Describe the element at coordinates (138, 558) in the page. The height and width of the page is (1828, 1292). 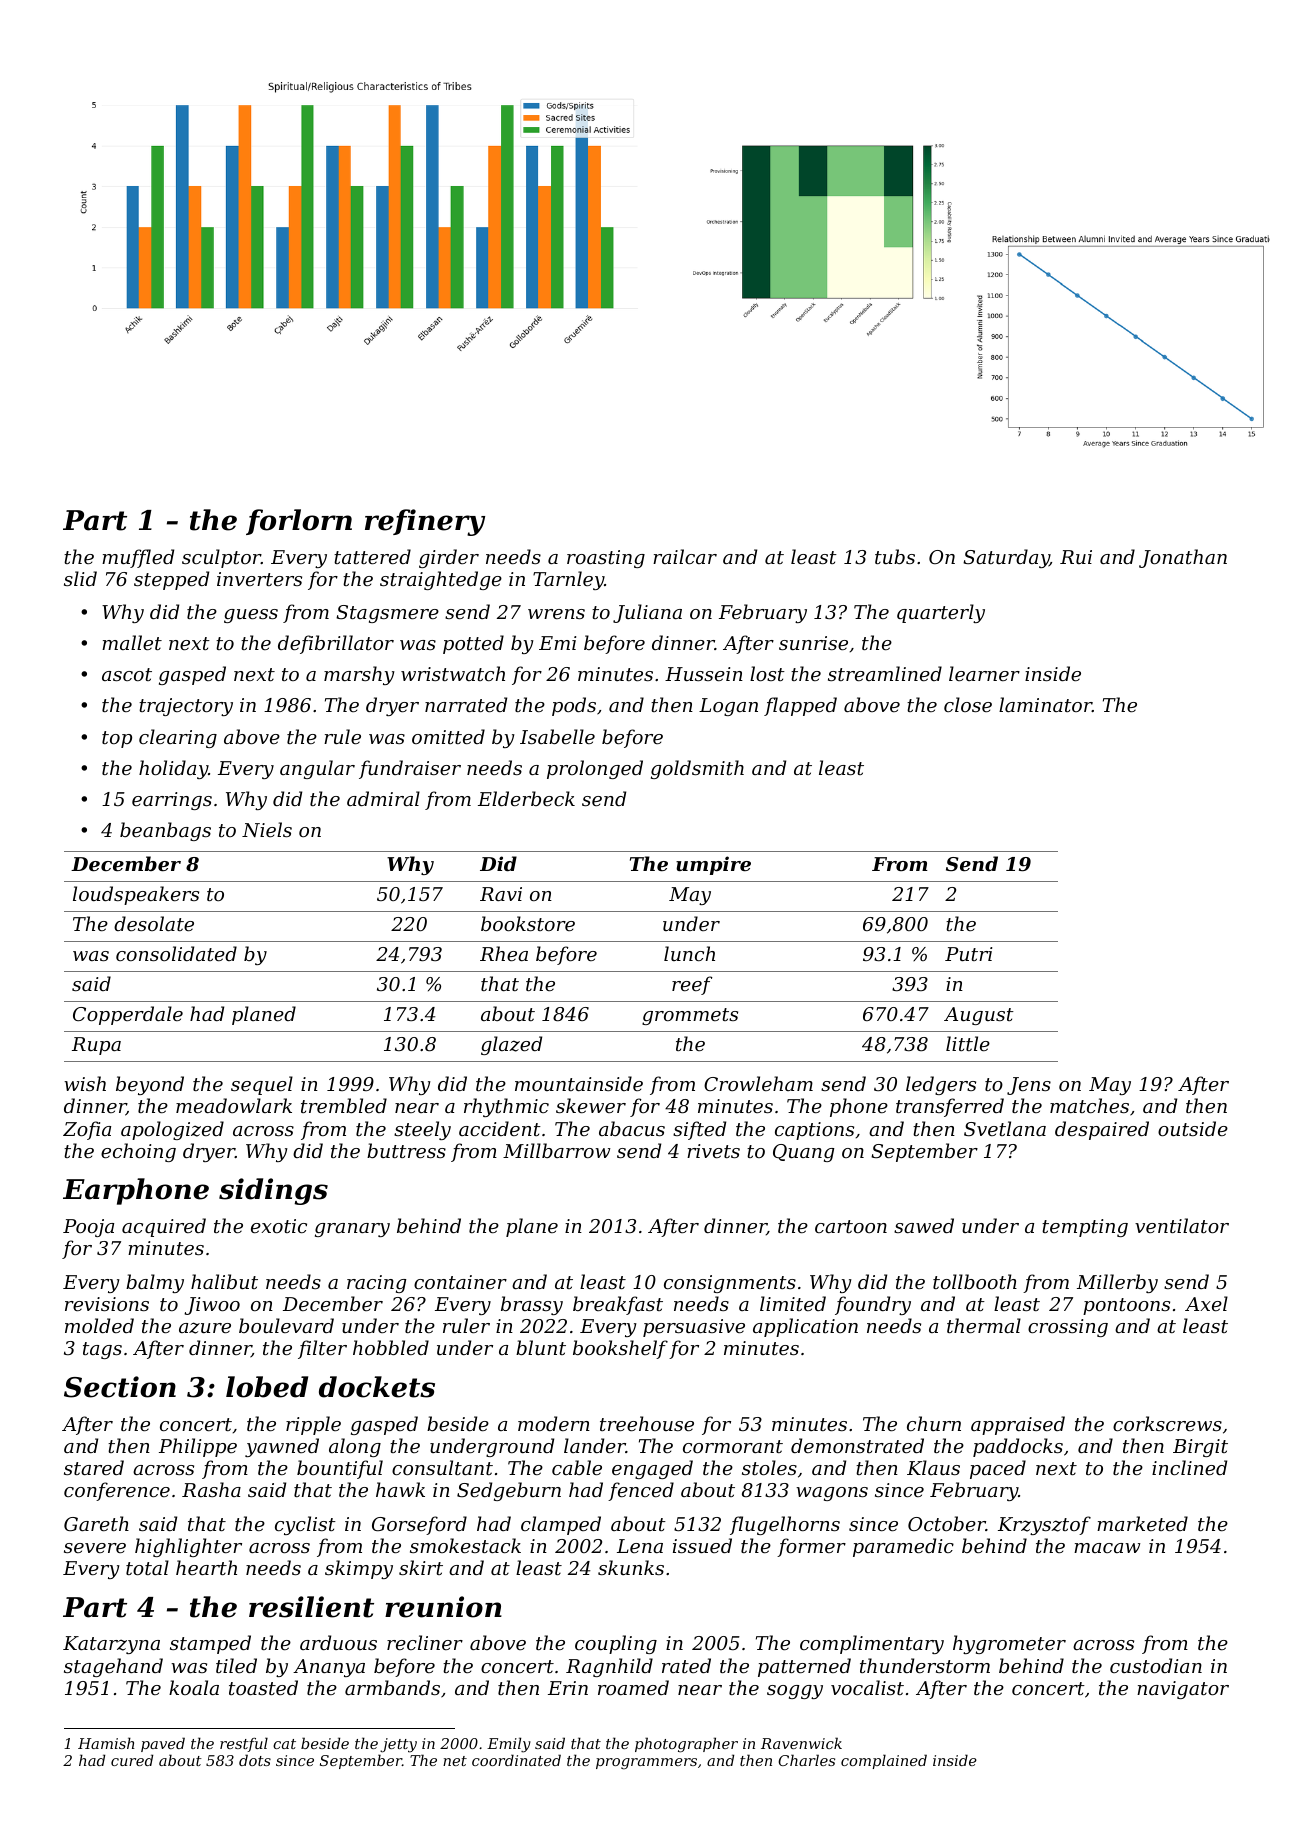
I see `muffled` at that location.
